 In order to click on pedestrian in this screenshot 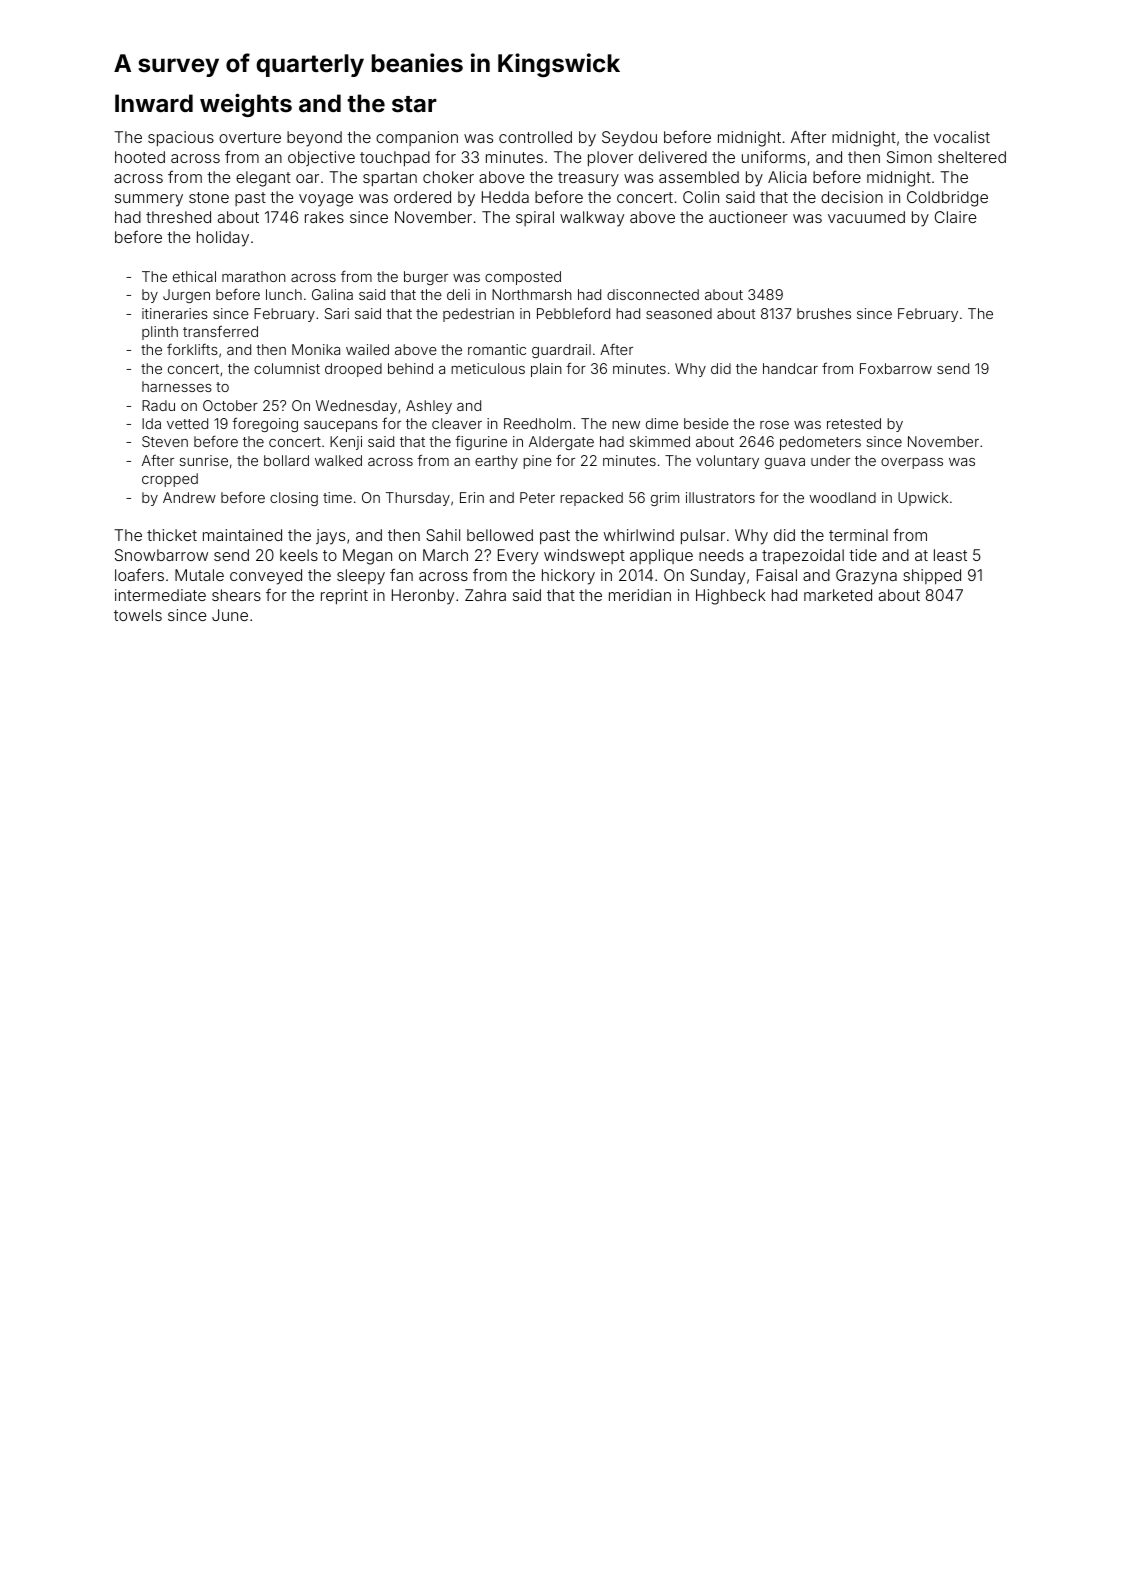, I will do `click(478, 315)`.
